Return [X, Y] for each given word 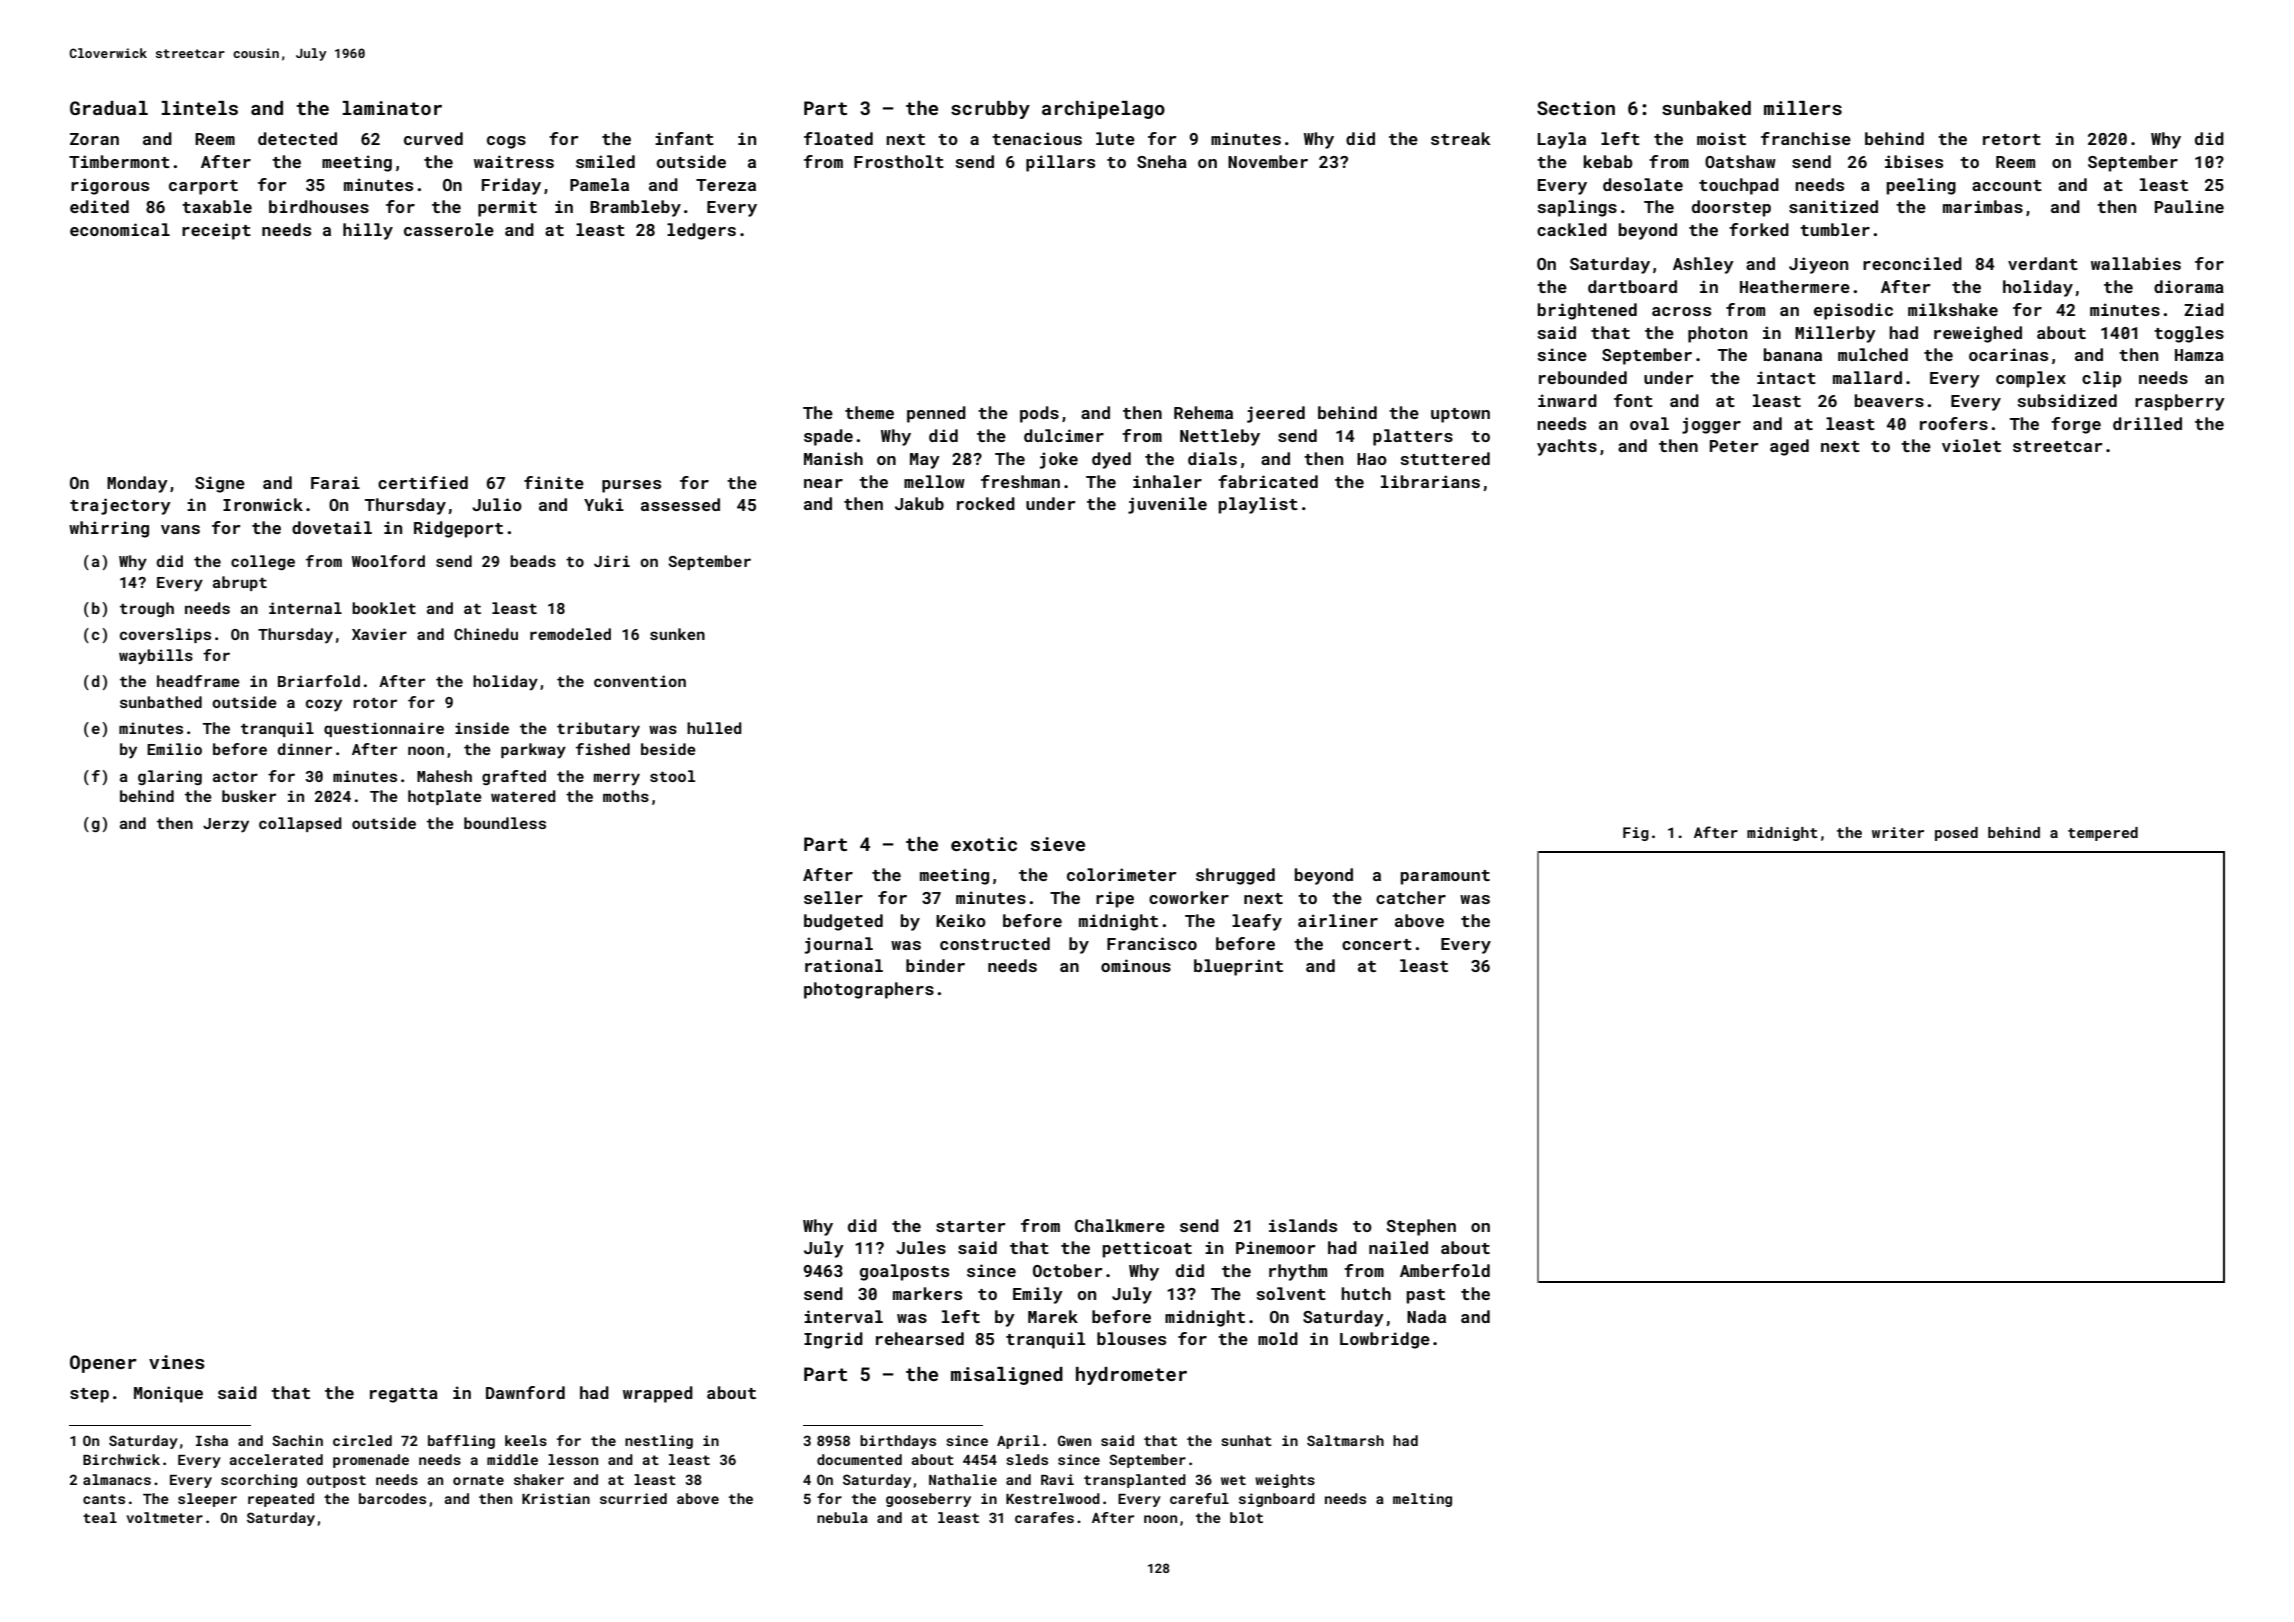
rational [844, 965]
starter [970, 1226]
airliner [1338, 920]
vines [177, 1362]
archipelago [1103, 110]
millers [1803, 108]
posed [1956, 834]
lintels [199, 108]
